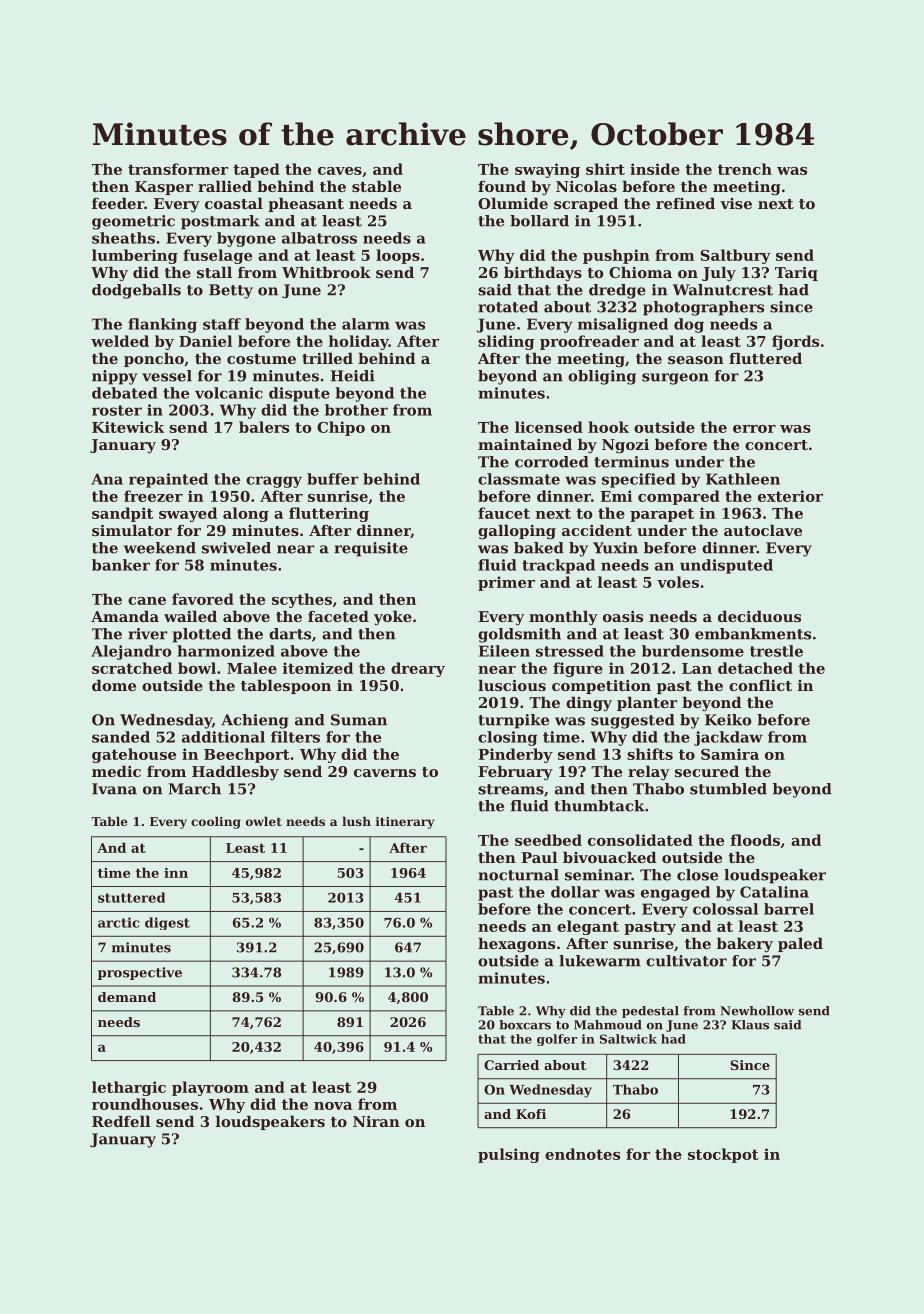 The image size is (924, 1314). What do you see at coordinates (736, 256) in the screenshot?
I see `Saltbury` at bounding box center [736, 256].
